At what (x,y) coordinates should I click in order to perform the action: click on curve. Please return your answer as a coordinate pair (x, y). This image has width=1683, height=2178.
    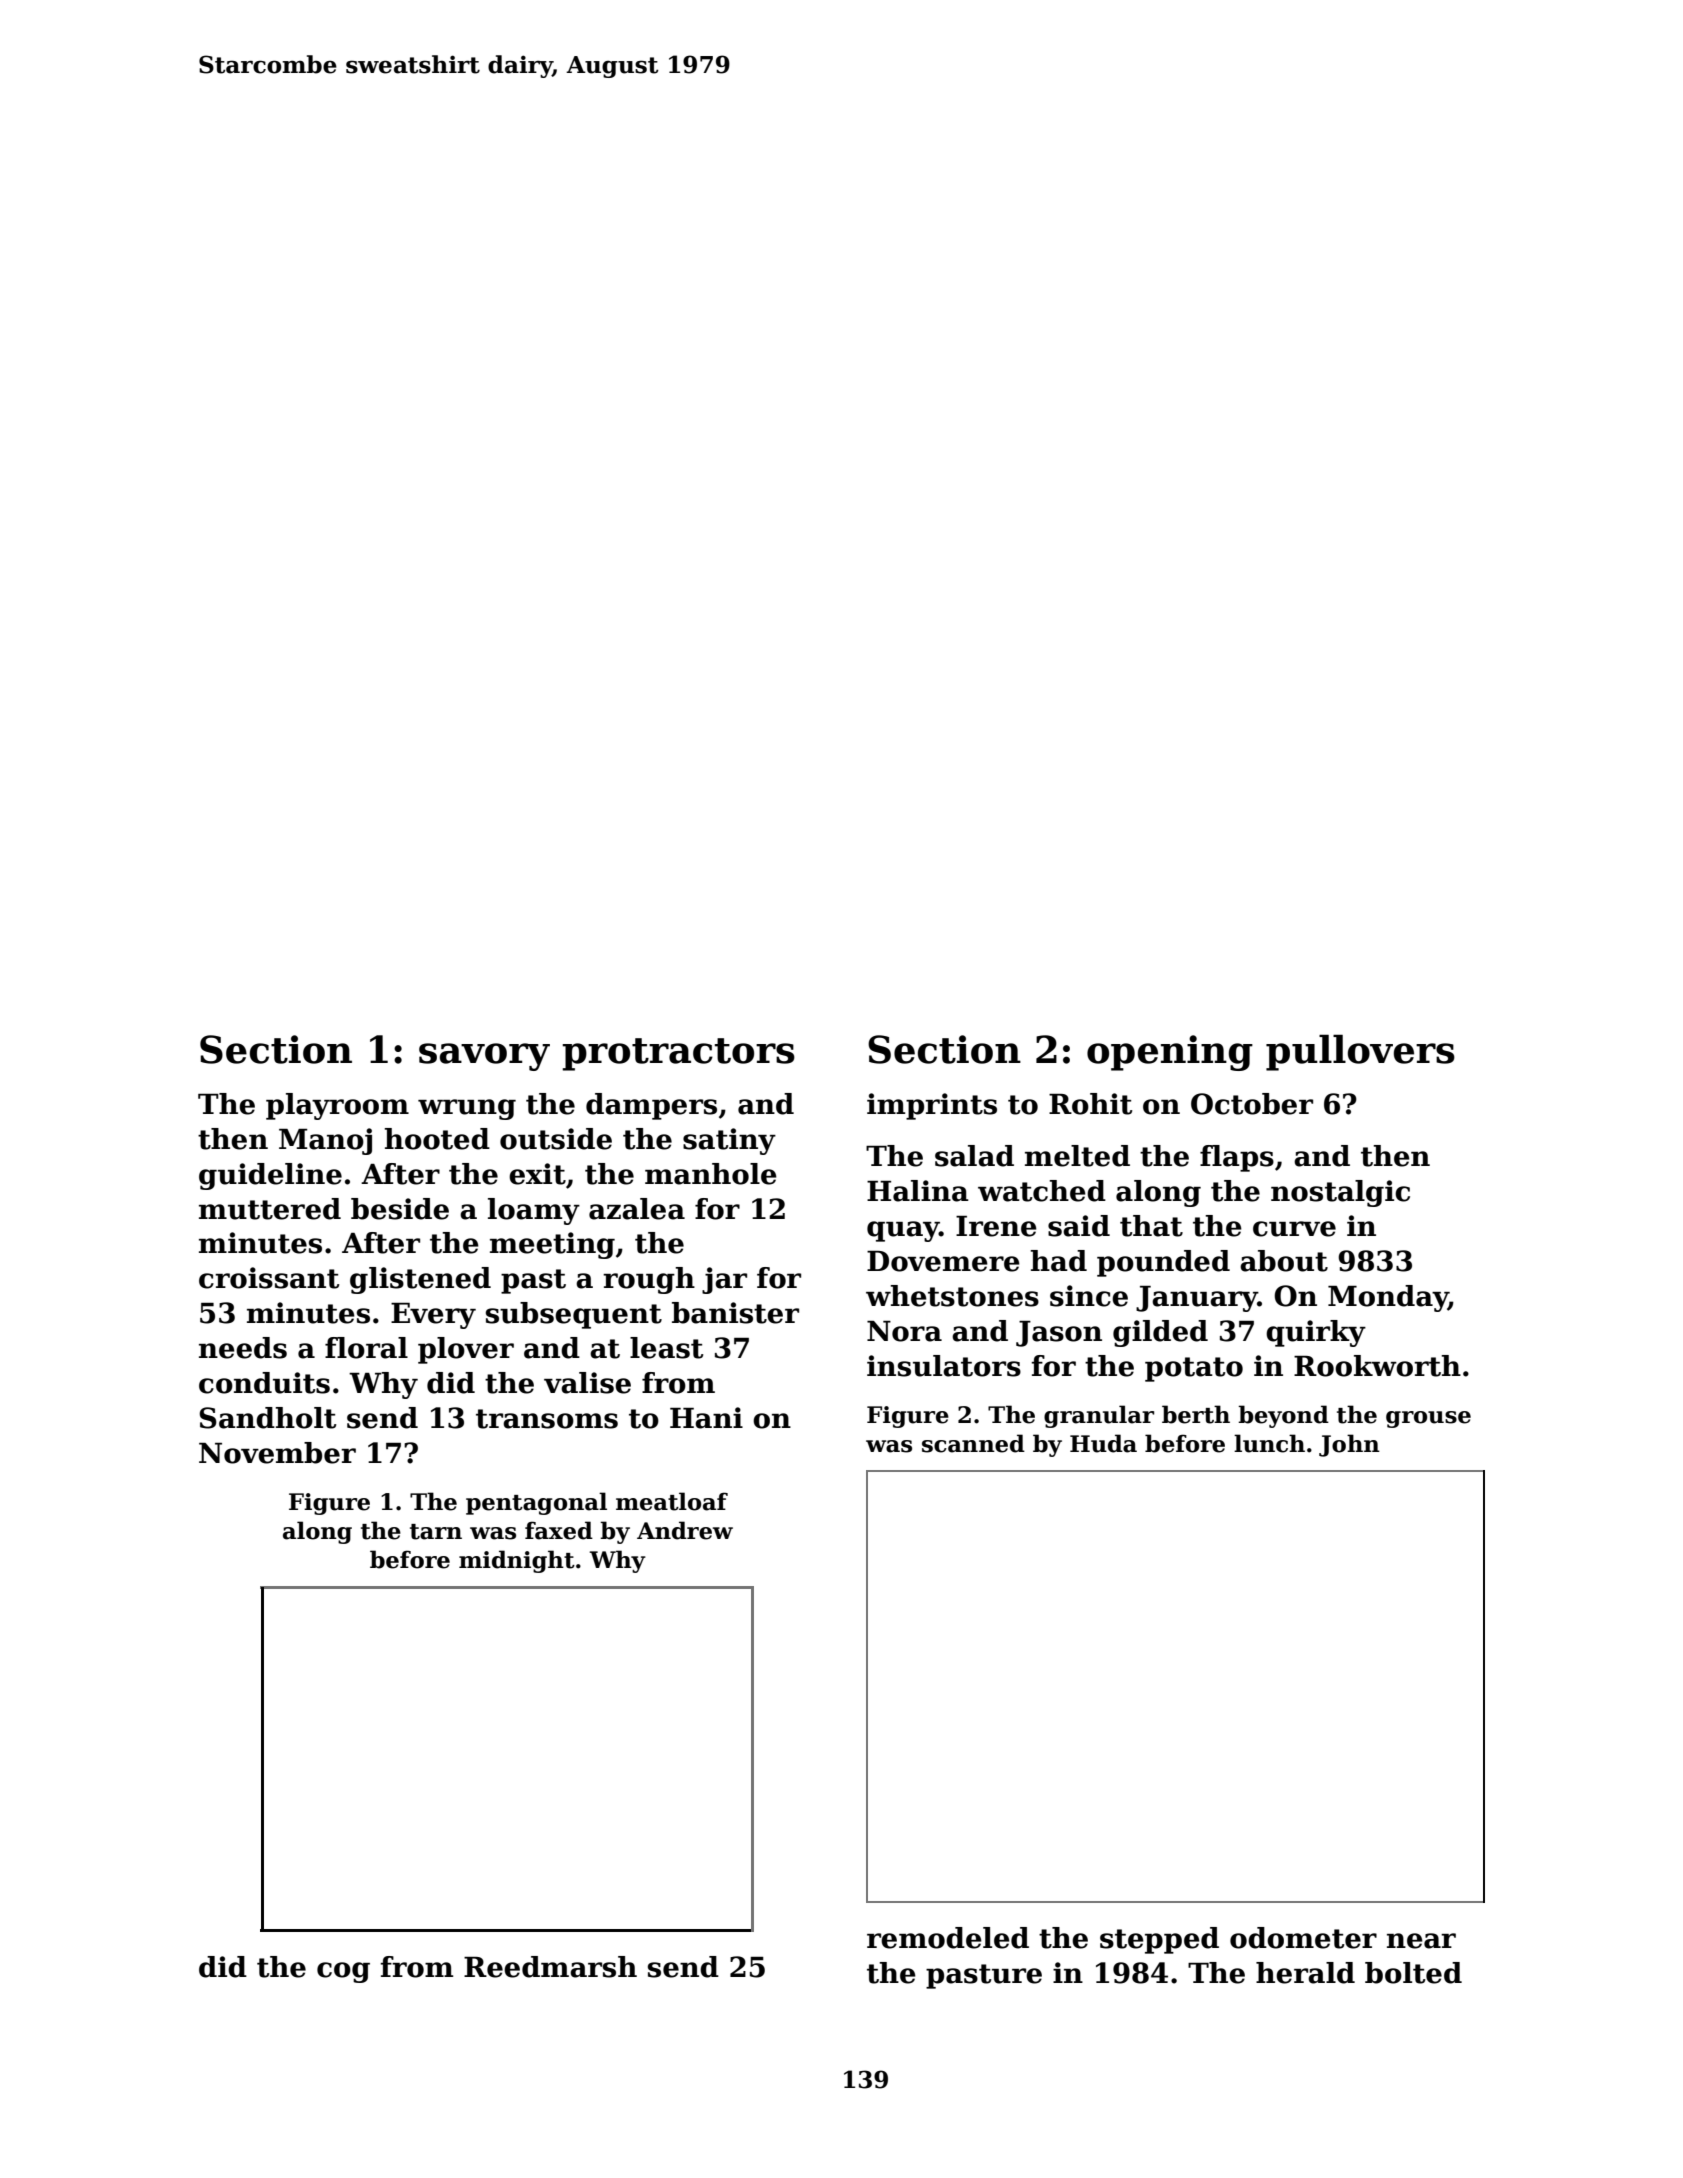
    Looking at the image, I should click on (1294, 1229).
